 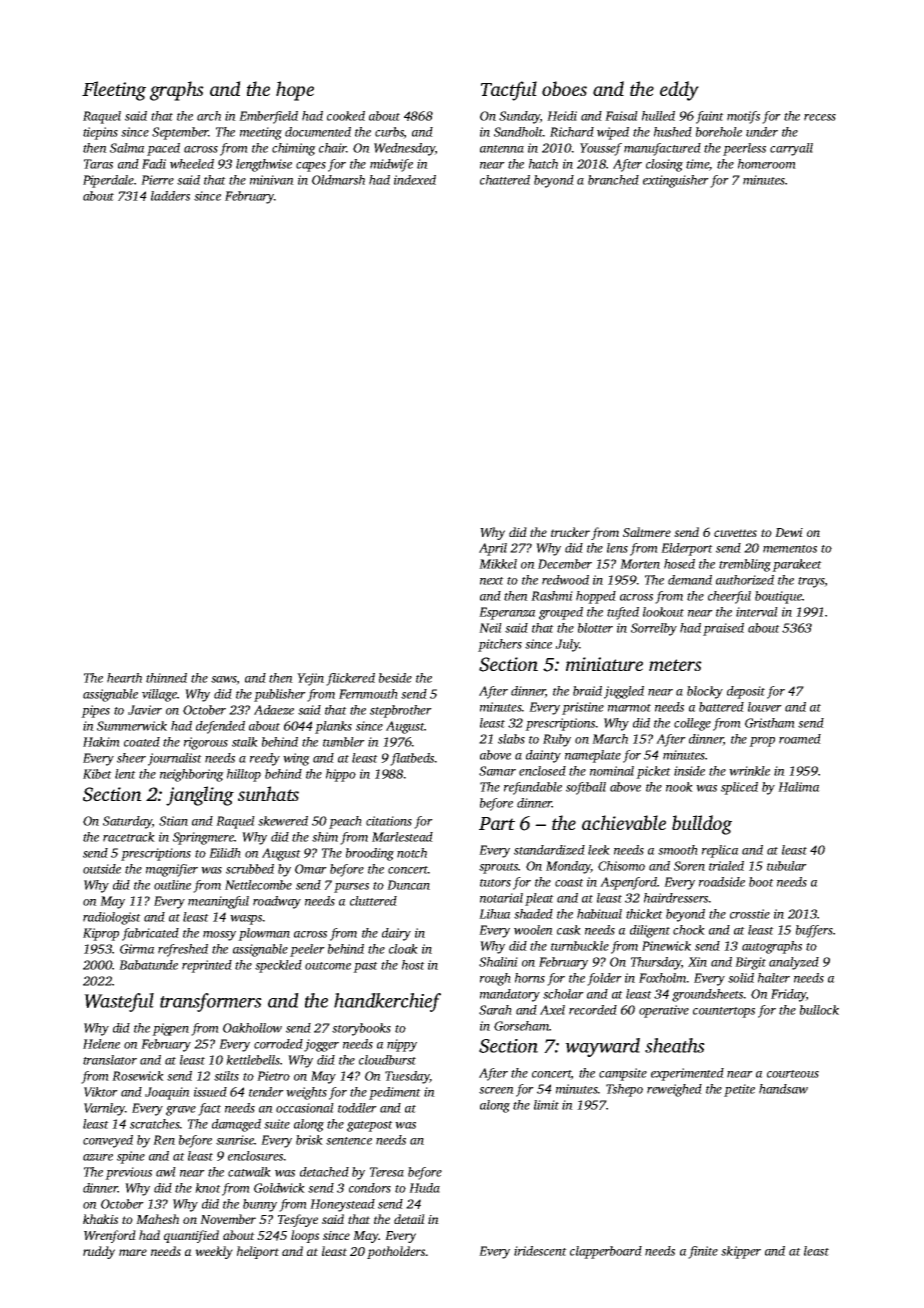 What do you see at coordinates (408, 885) in the screenshot?
I see `Duncan` at bounding box center [408, 885].
